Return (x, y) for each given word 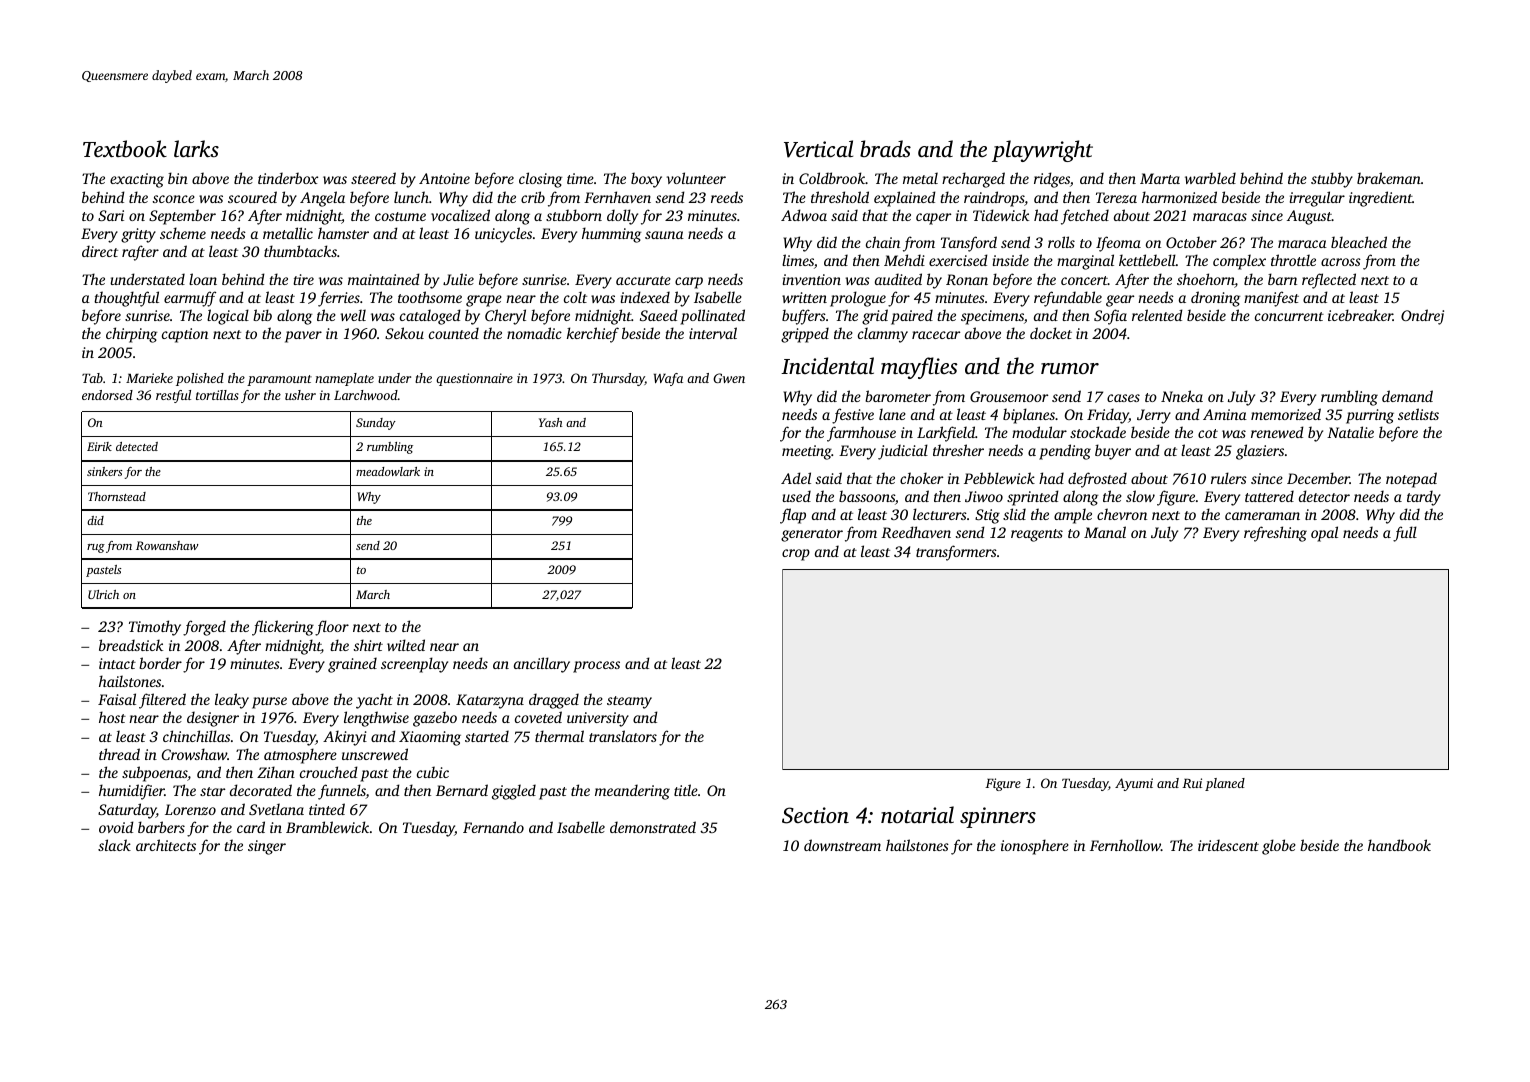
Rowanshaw (167, 545)
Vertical (818, 149)
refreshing (1275, 534)
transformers (956, 553)
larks (196, 148)
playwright (1042, 151)
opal (1324, 534)
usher (300, 395)
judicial (903, 452)
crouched (329, 772)
